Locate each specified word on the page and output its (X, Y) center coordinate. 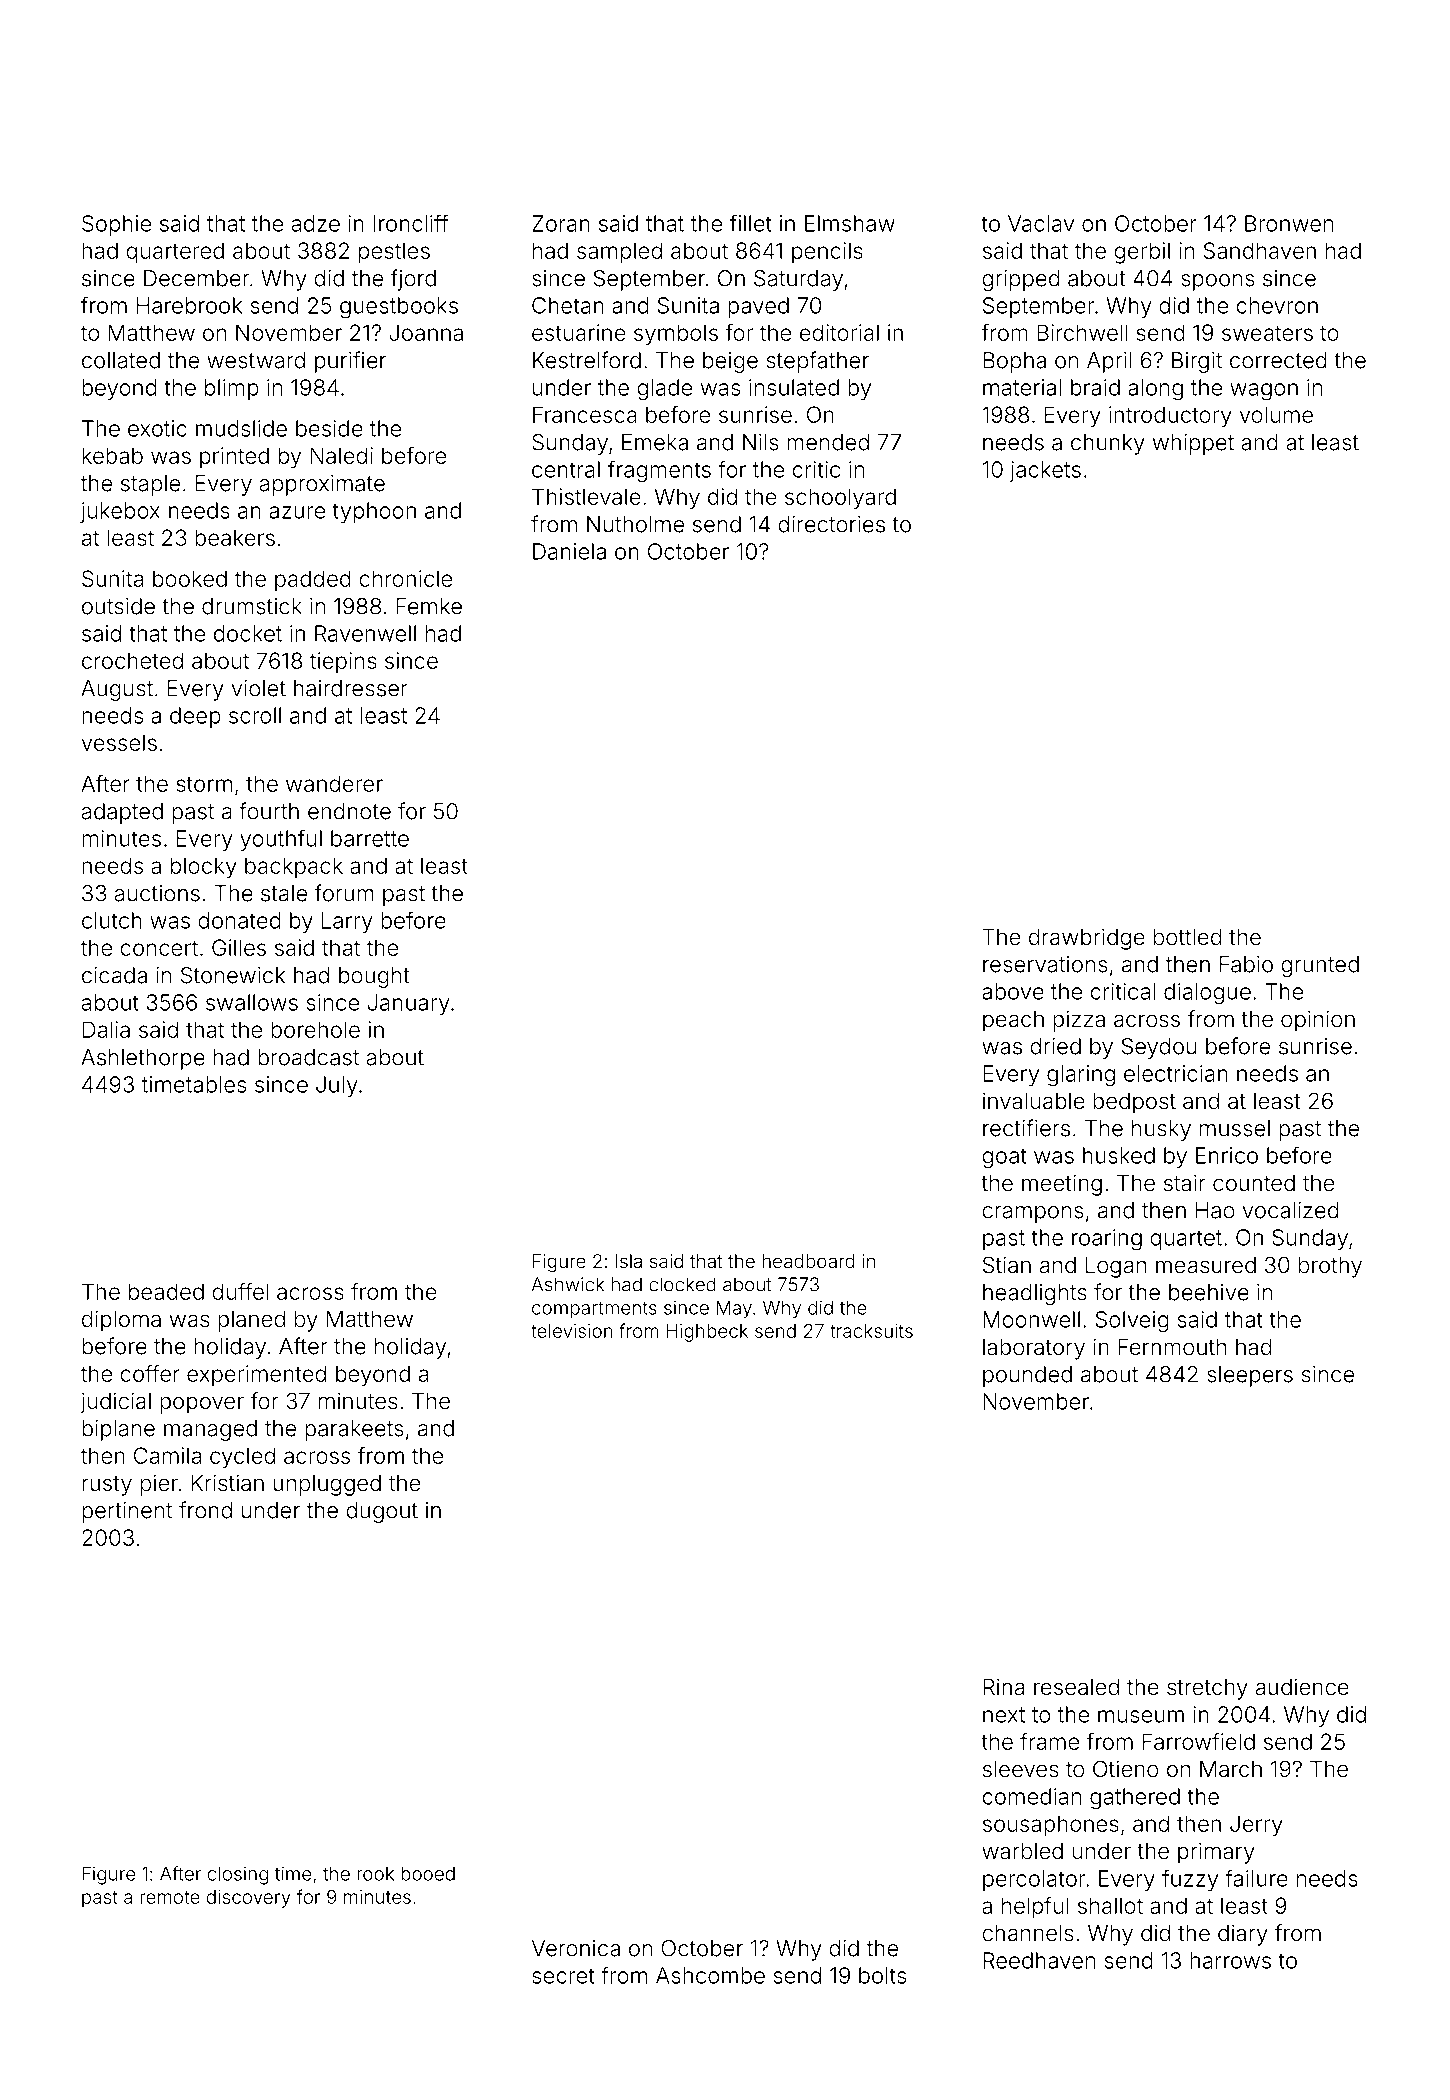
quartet (1186, 1240)
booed (428, 1874)
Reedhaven (1039, 1960)
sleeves (1021, 1769)
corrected (1278, 360)
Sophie (116, 225)
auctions (157, 893)
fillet (751, 223)
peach (1013, 1021)
